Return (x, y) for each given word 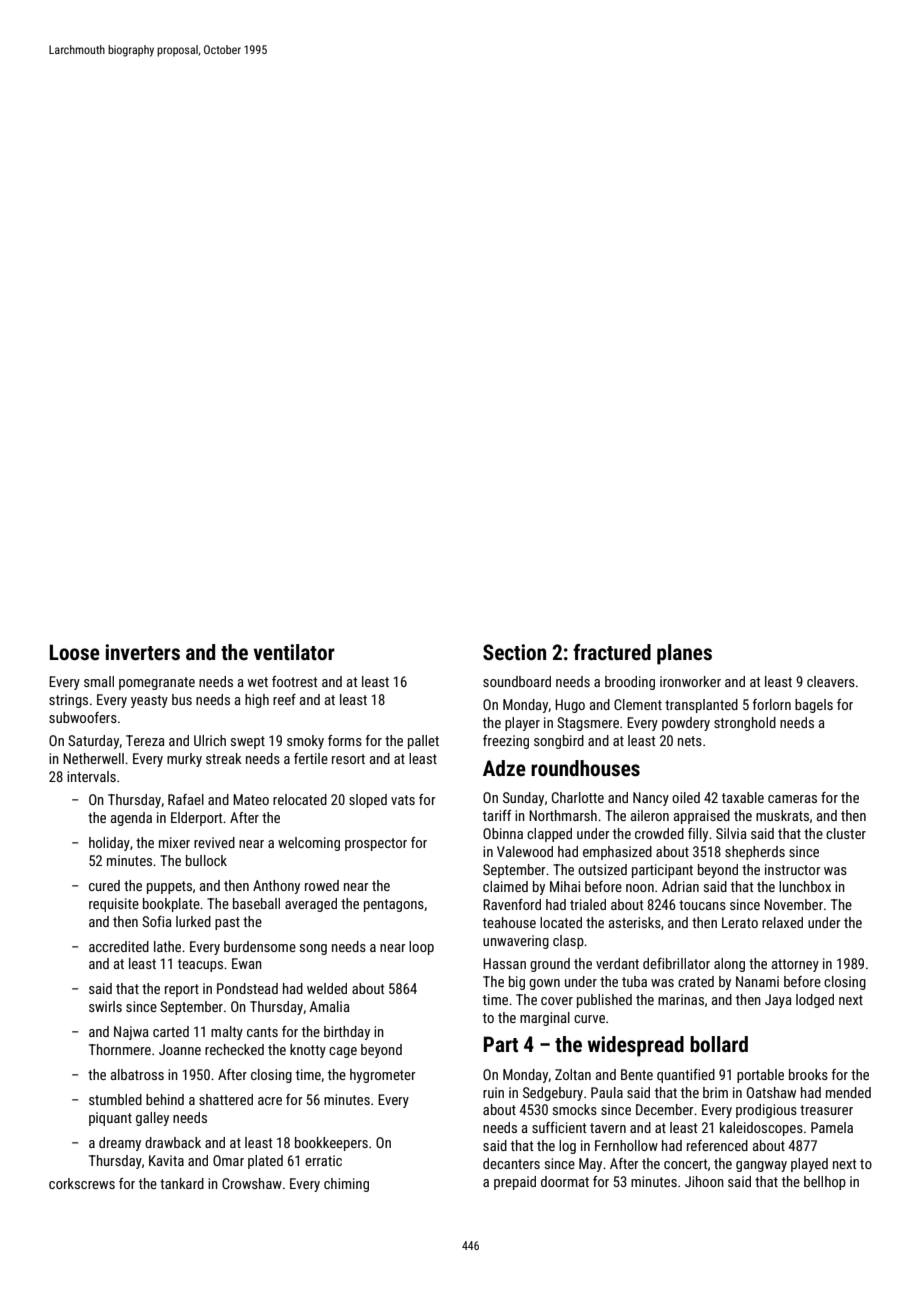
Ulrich (210, 740)
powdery (686, 724)
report (182, 990)
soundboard (517, 681)
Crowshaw (252, 1183)
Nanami (757, 981)
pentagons (394, 905)
